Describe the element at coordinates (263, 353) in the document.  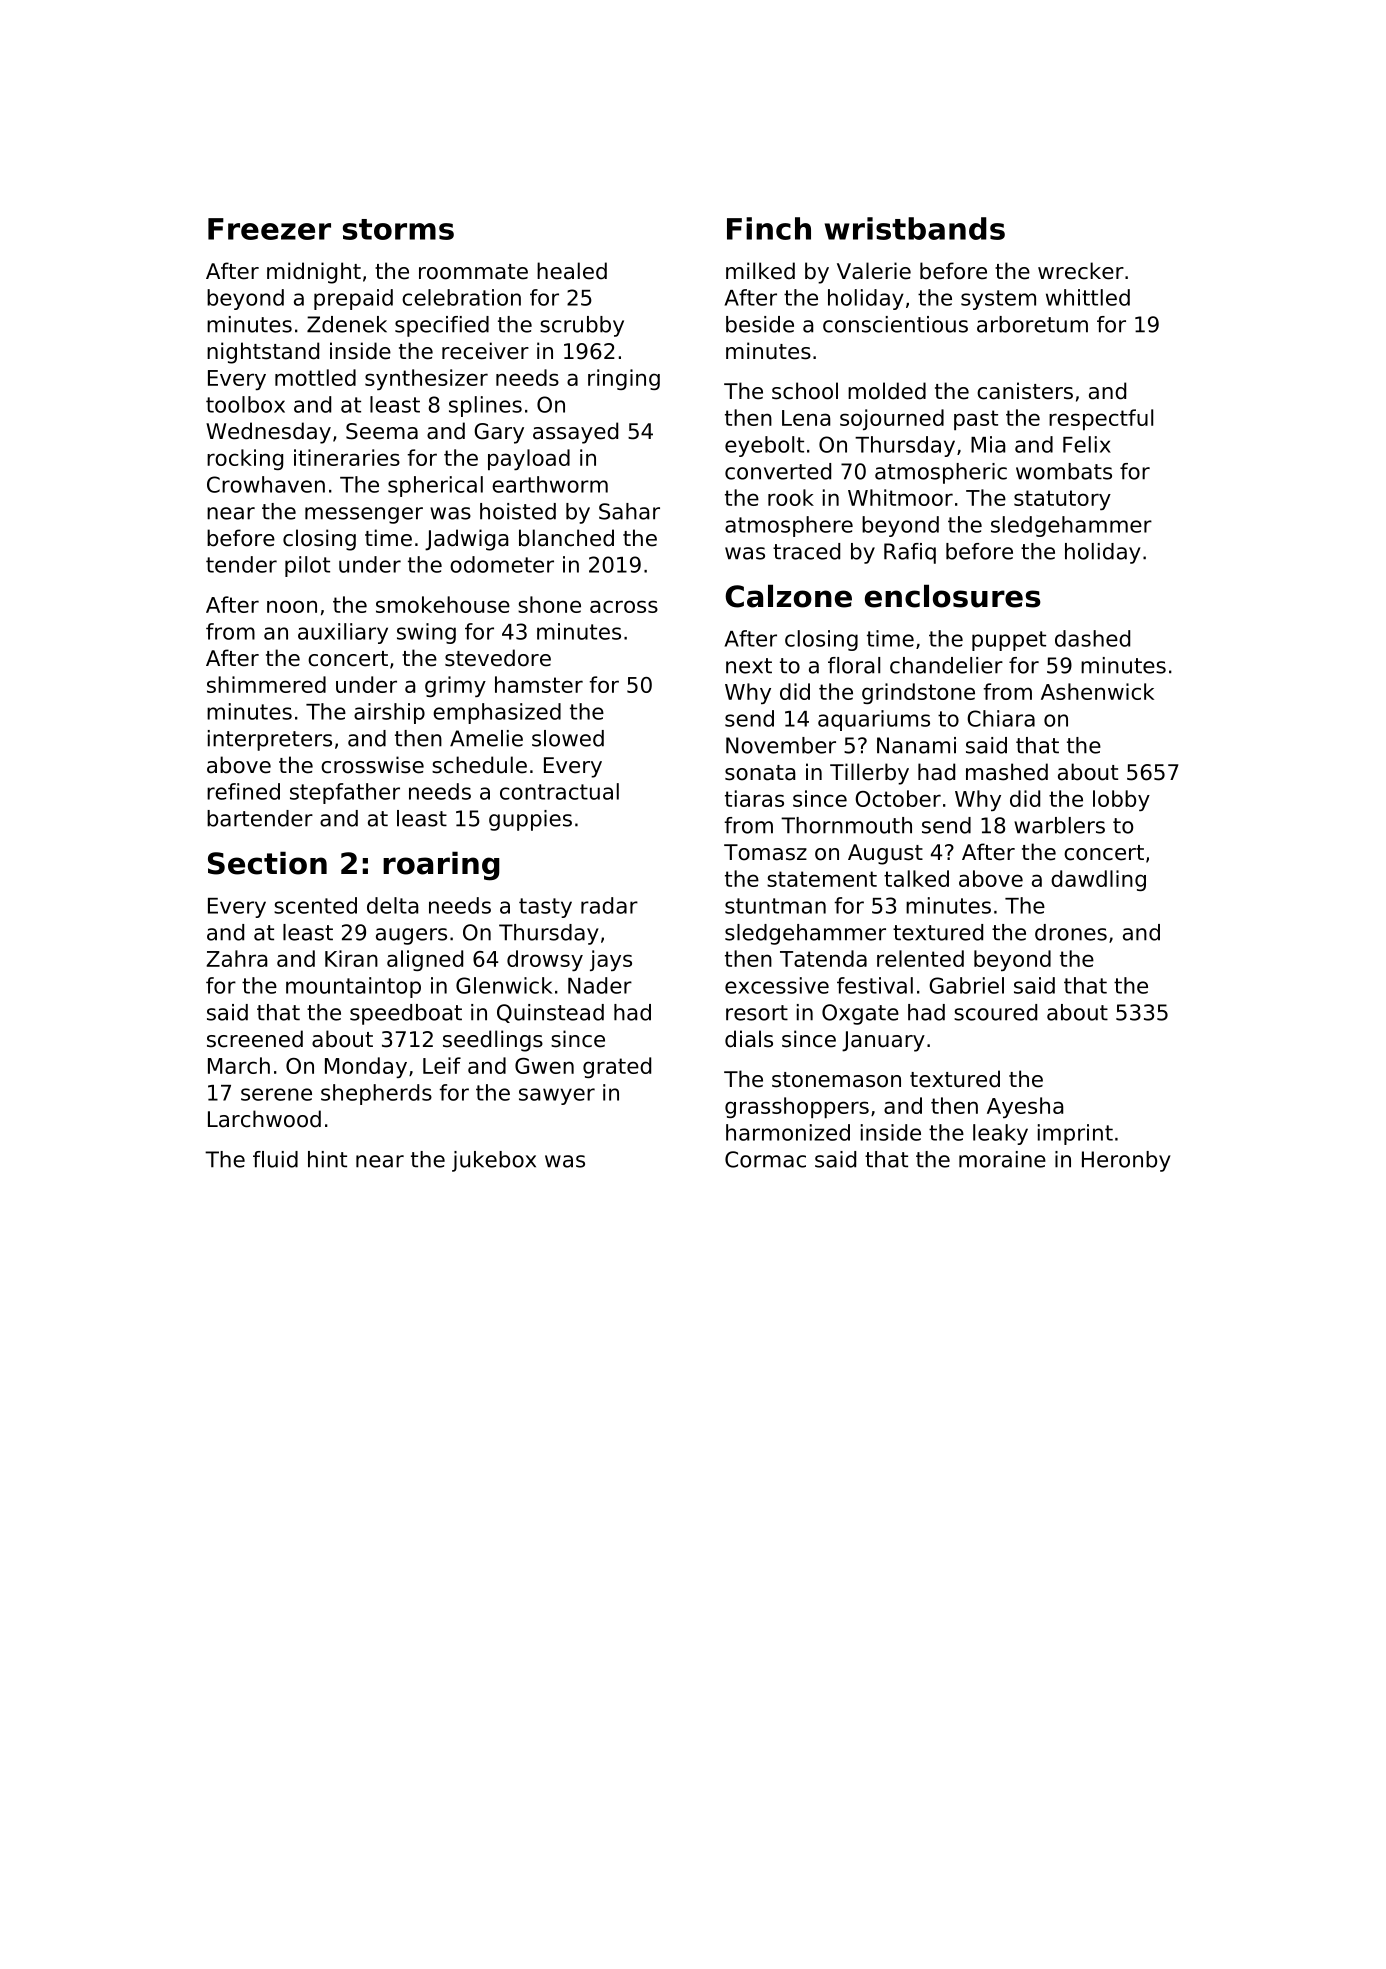
I see `nightstand` at that location.
